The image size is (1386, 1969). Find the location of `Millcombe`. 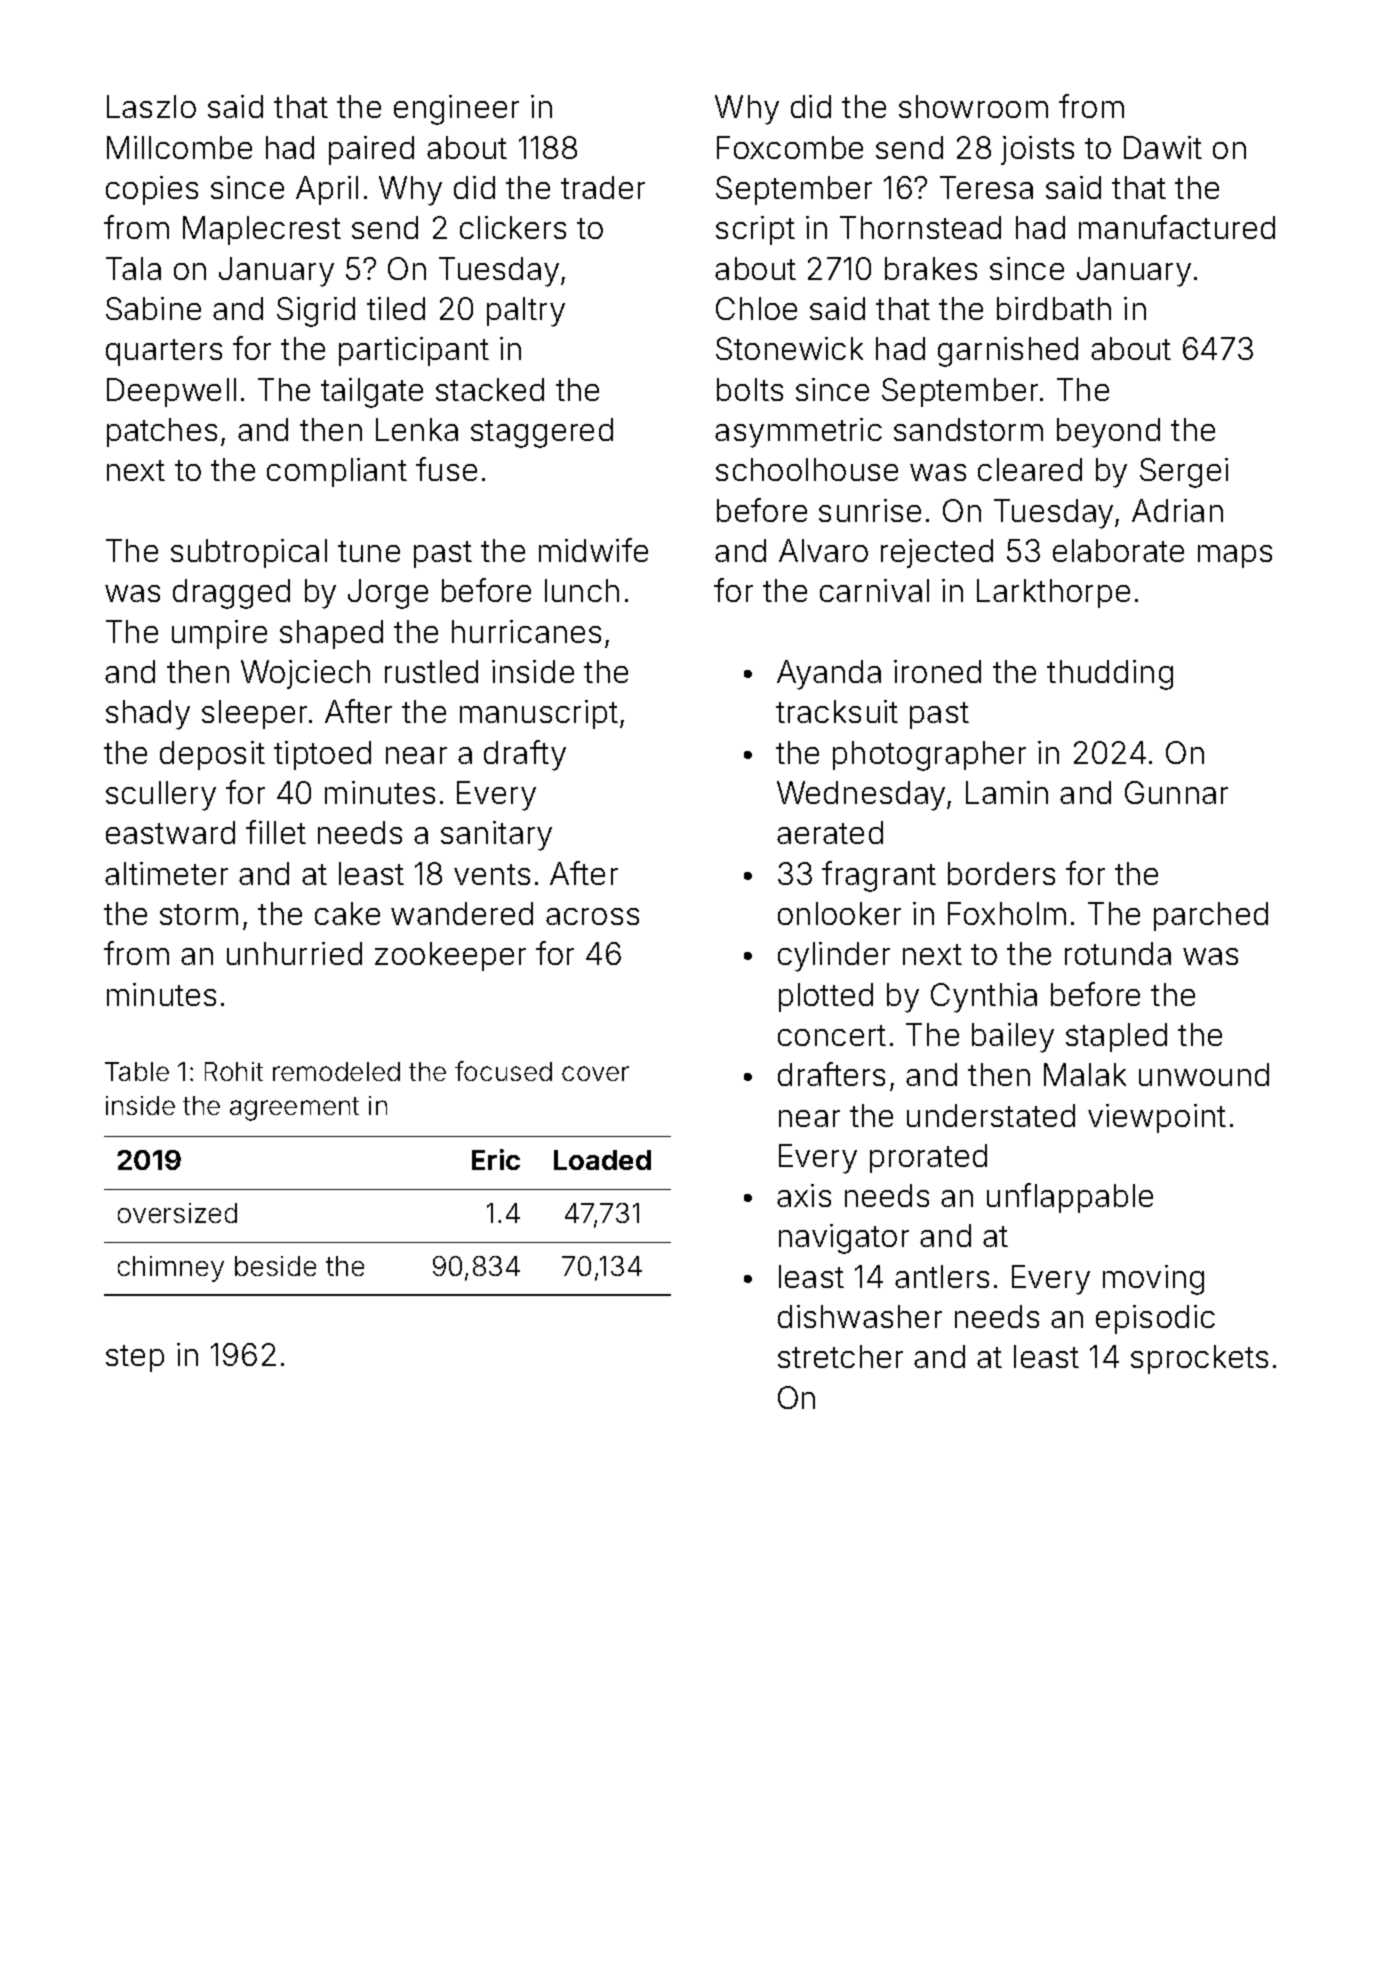

Millcombe is located at coordinates (179, 147).
